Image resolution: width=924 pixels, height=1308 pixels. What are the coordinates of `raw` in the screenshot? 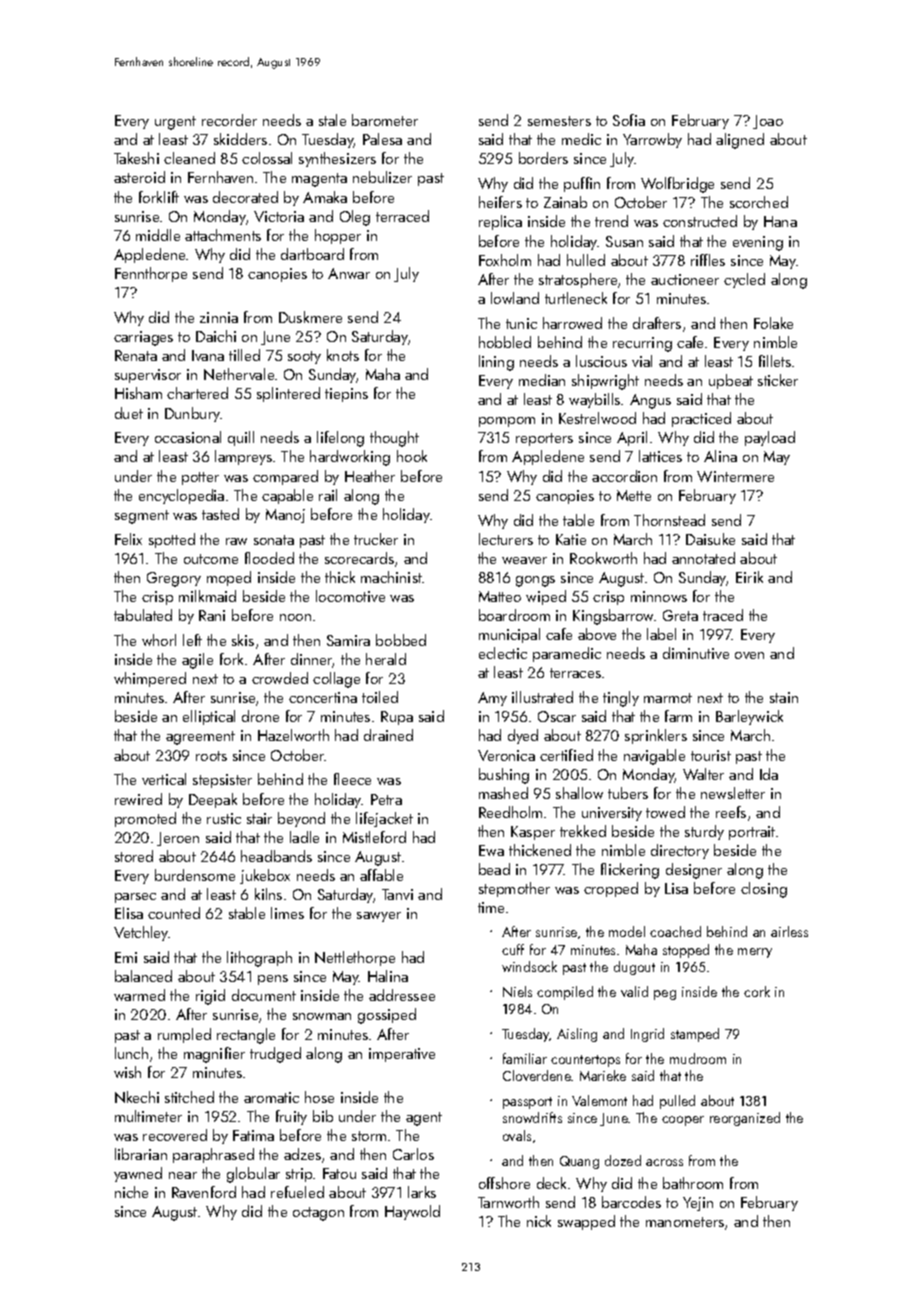 It's located at (236, 541).
